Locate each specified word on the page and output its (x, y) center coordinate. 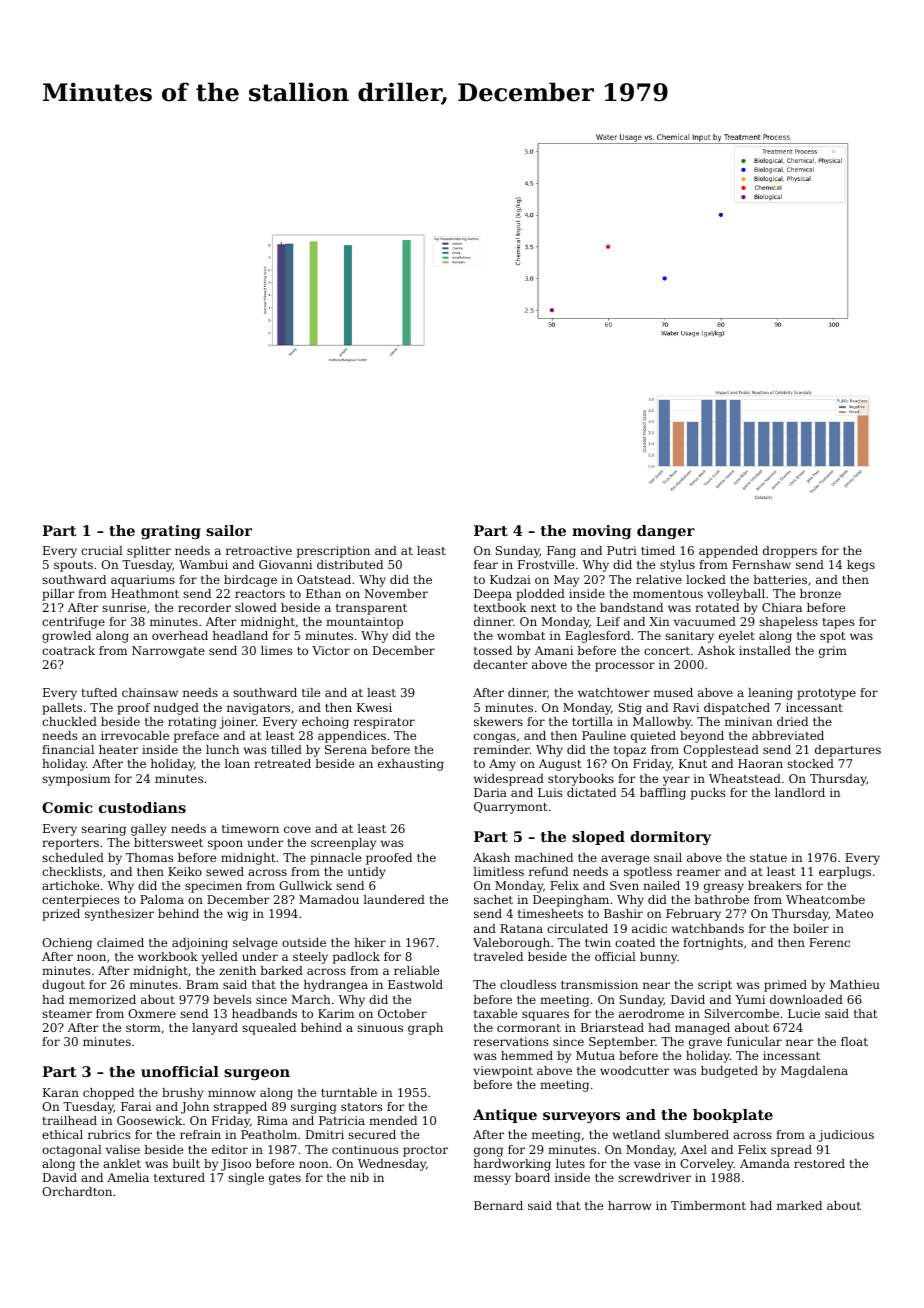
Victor (331, 650)
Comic (67, 807)
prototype (826, 694)
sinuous (380, 1027)
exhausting (411, 765)
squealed (269, 1029)
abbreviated (788, 735)
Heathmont (145, 593)
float (854, 1041)
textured (179, 1177)
